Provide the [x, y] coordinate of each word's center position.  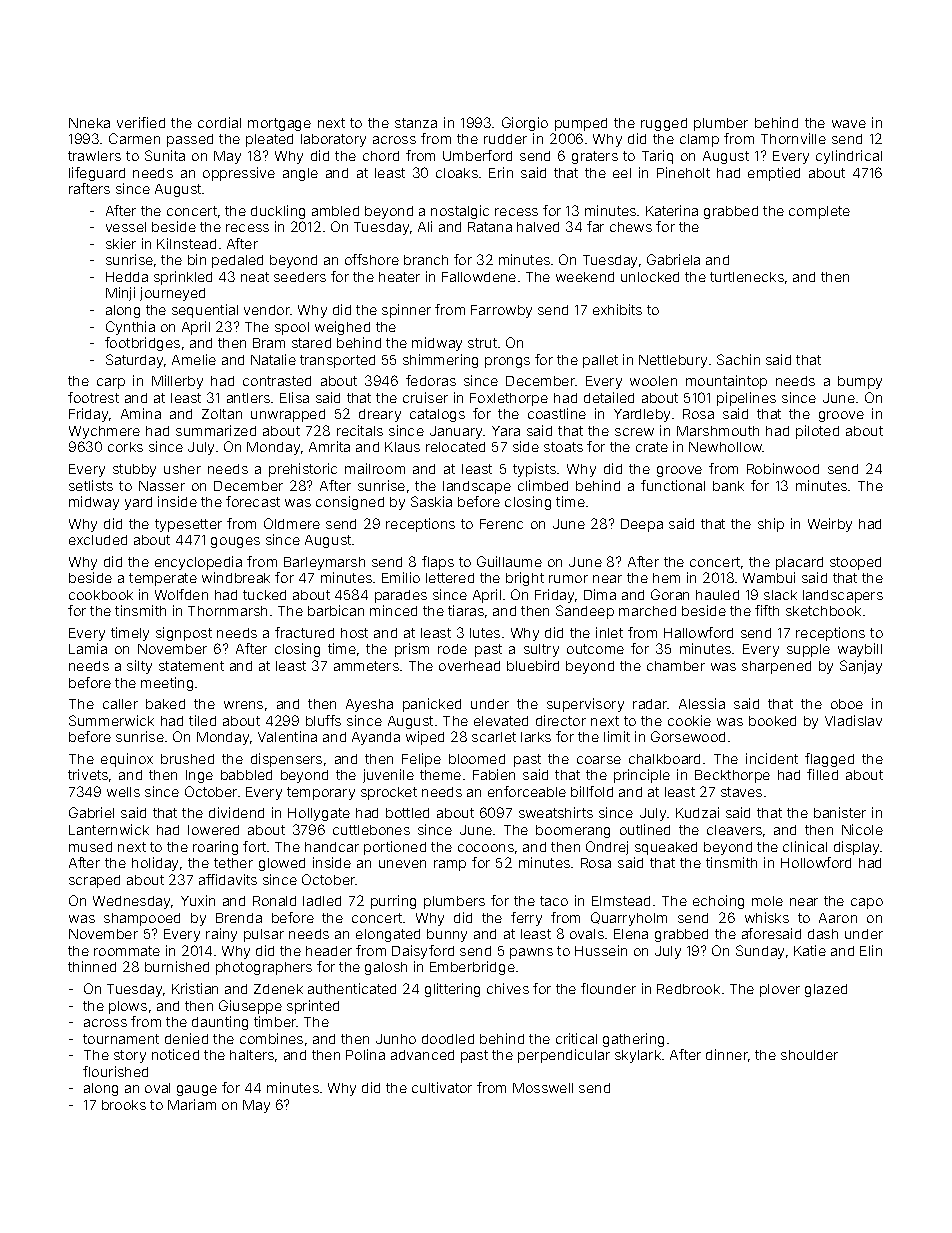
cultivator [442, 1087]
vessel [126, 227]
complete [819, 212]
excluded [98, 540]
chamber [676, 666]
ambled [335, 211]
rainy [221, 935]
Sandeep [585, 612]
